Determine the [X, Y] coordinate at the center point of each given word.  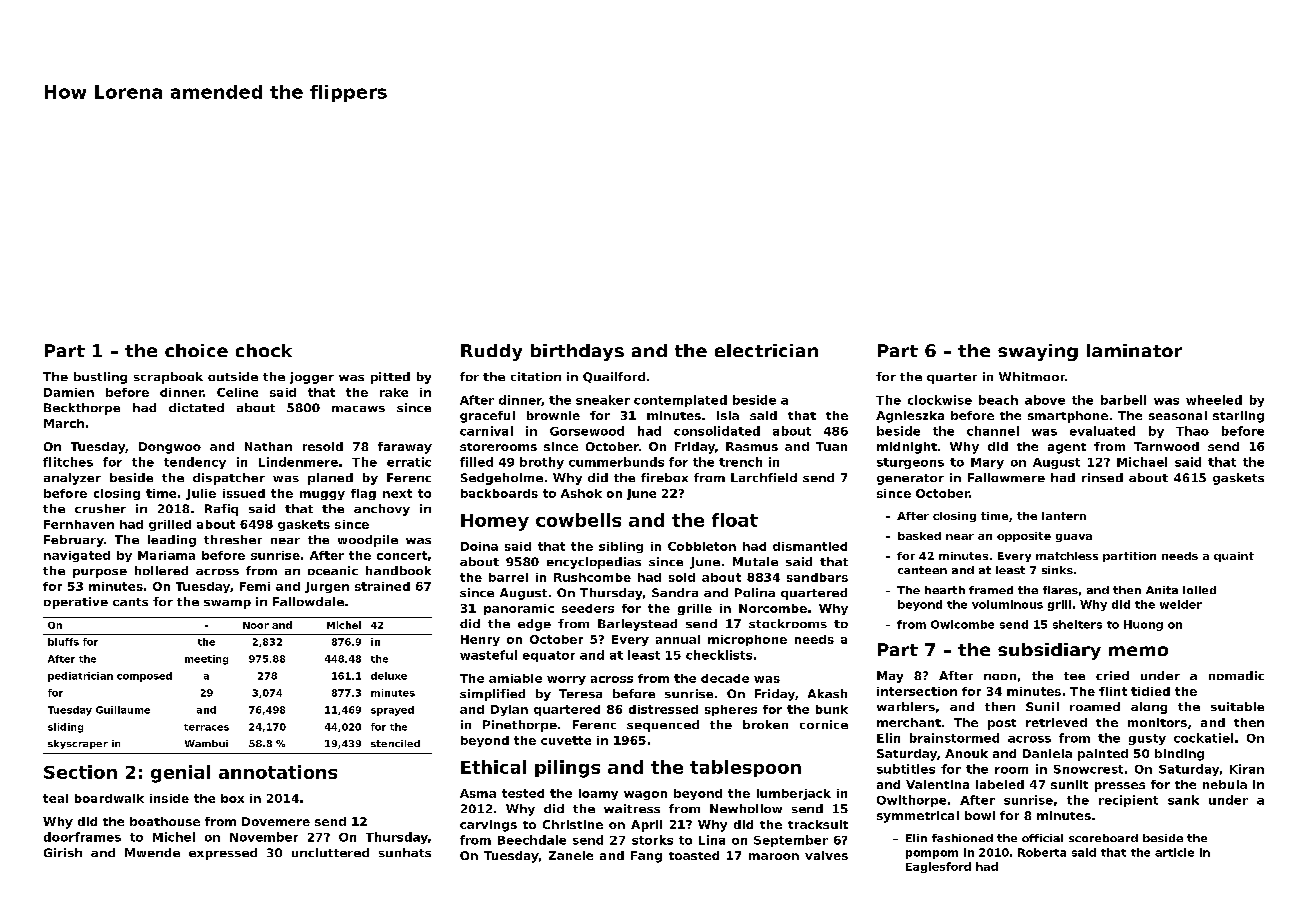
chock [264, 350]
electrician [766, 350]
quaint [1234, 557]
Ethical [493, 767]
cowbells [578, 520]
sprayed [392, 711]
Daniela [1047, 753]
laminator [1134, 350]
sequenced [663, 726]
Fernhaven [79, 524]
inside [169, 798]
